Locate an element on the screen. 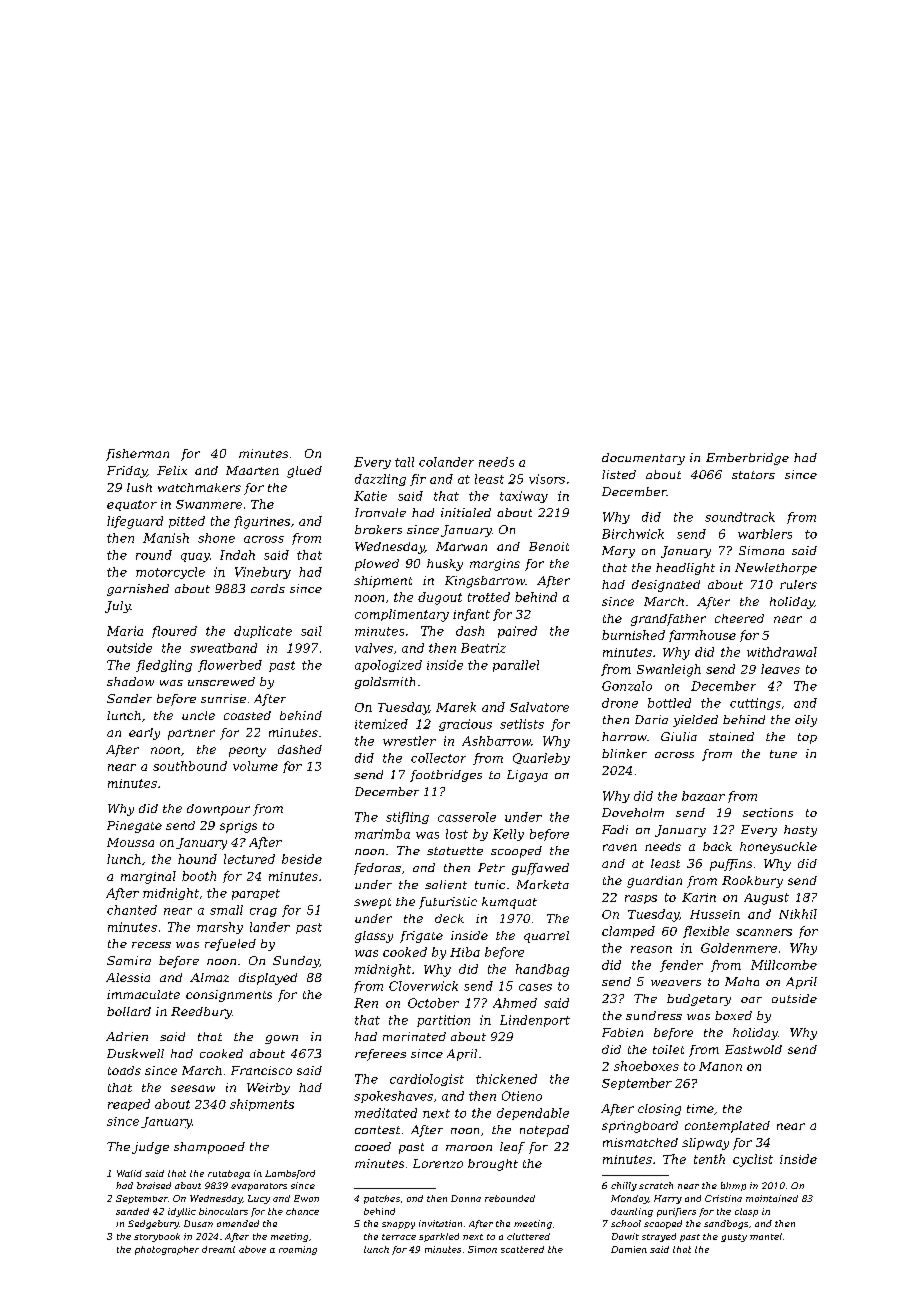 The width and height of the screenshot is (924, 1308). recess is located at coordinates (151, 945).
